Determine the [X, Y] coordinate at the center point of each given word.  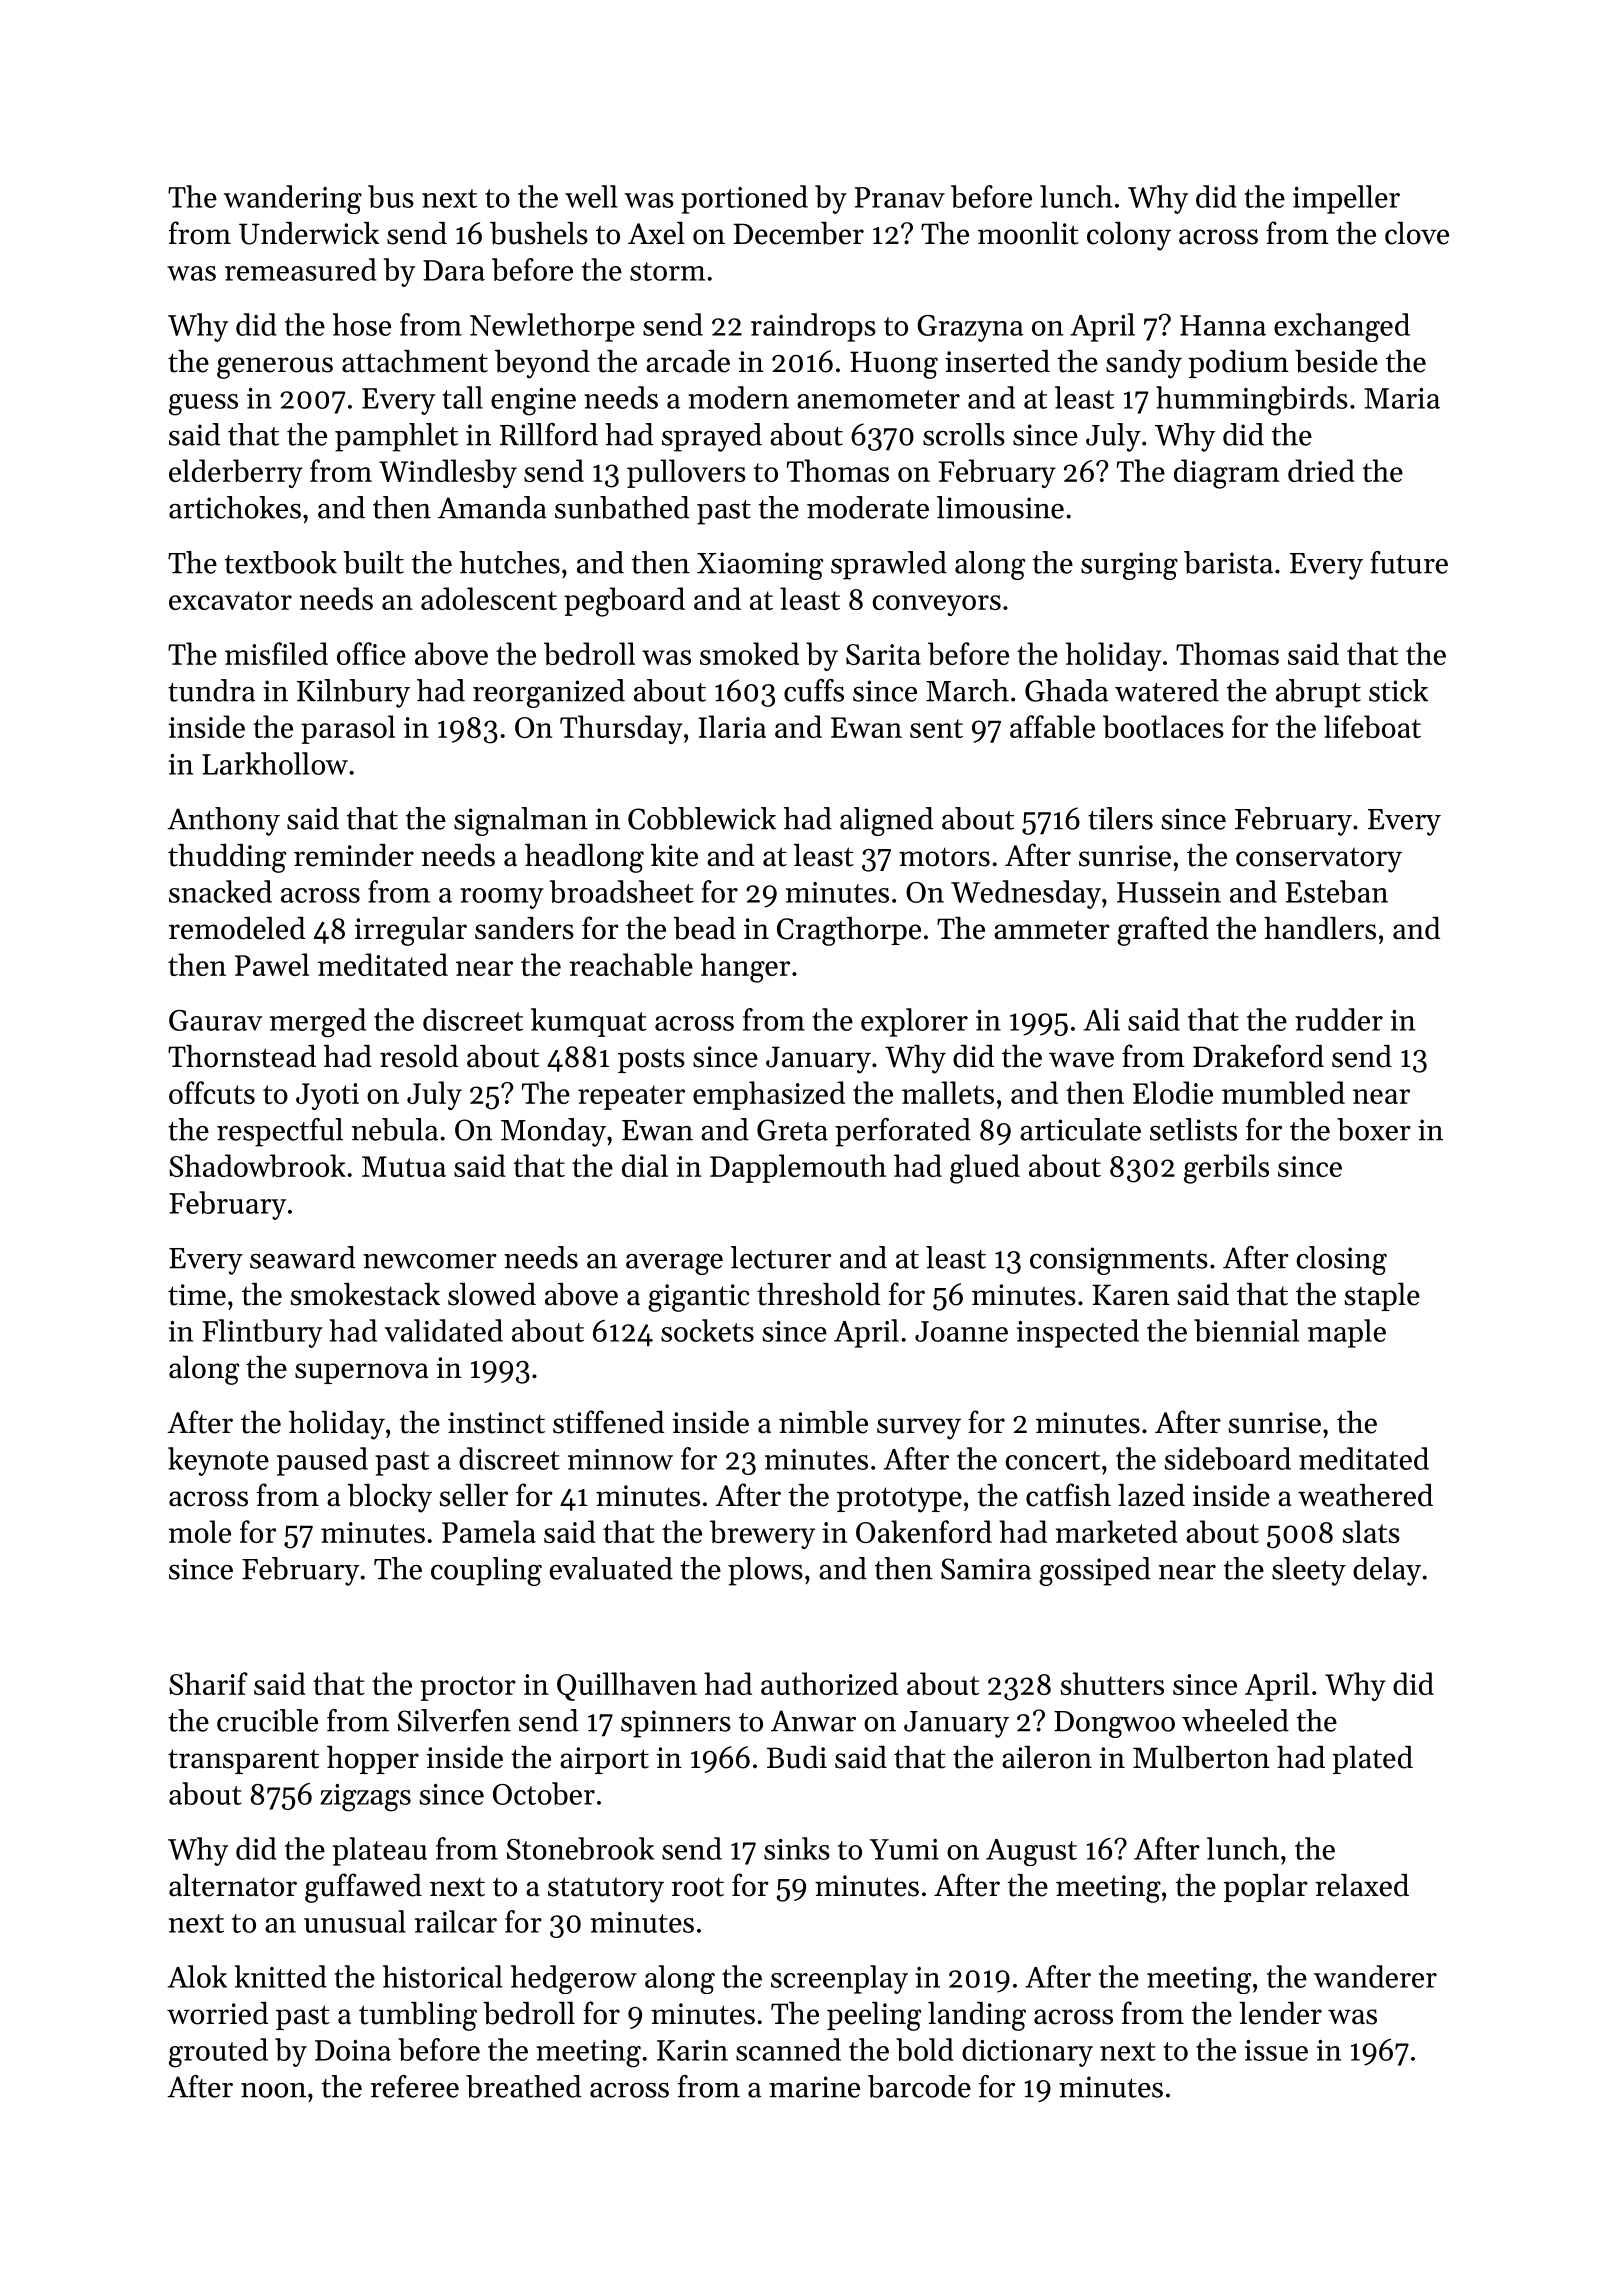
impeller [1346, 199]
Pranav [900, 197]
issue [1276, 2050]
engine [533, 402]
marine [814, 2087]
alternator [233, 1885]
